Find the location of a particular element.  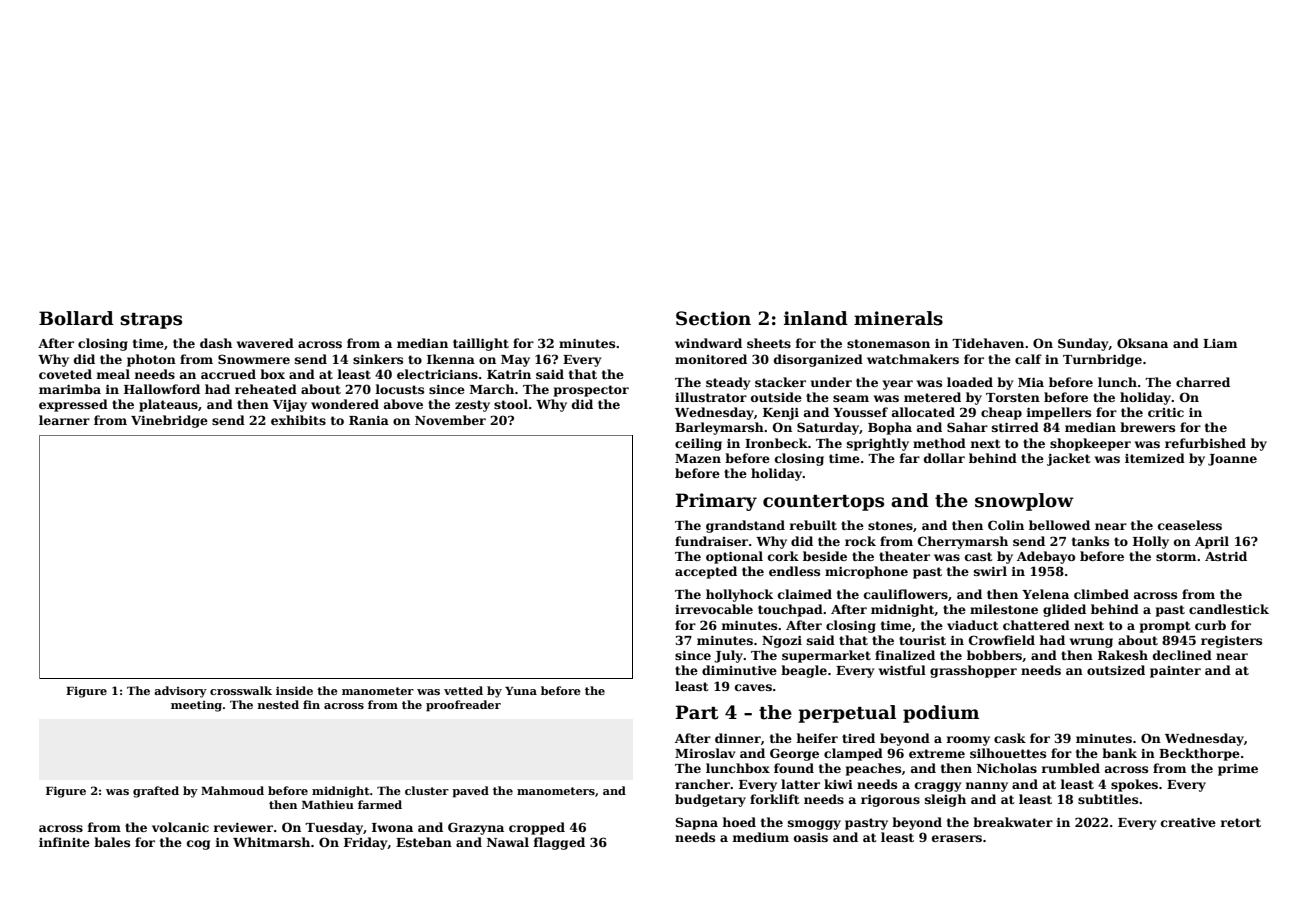

reviewer is located at coordinates (243, 827).
